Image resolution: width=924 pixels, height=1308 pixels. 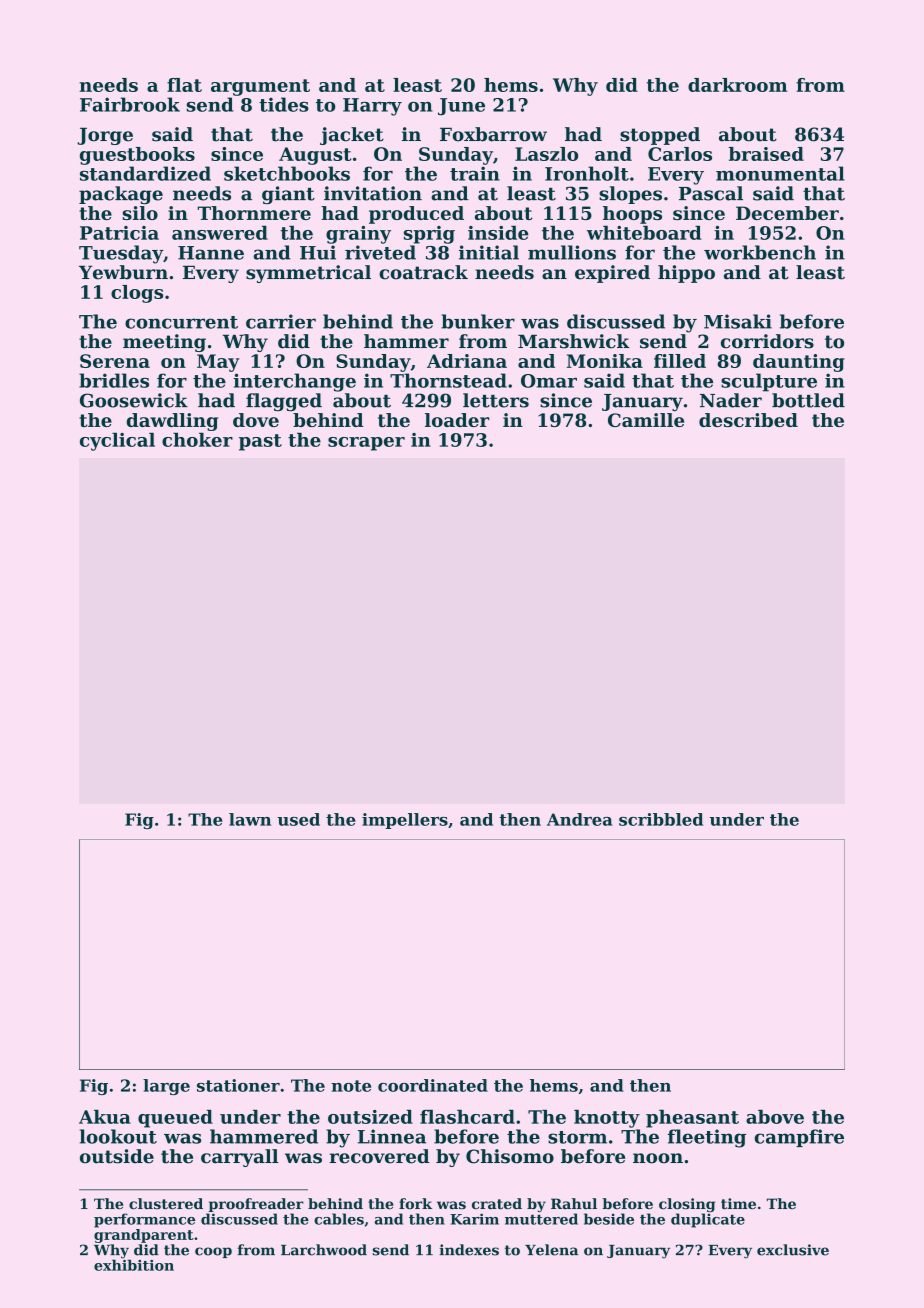 I want to click on Foxbarrow, so click(x=493, y=134).
